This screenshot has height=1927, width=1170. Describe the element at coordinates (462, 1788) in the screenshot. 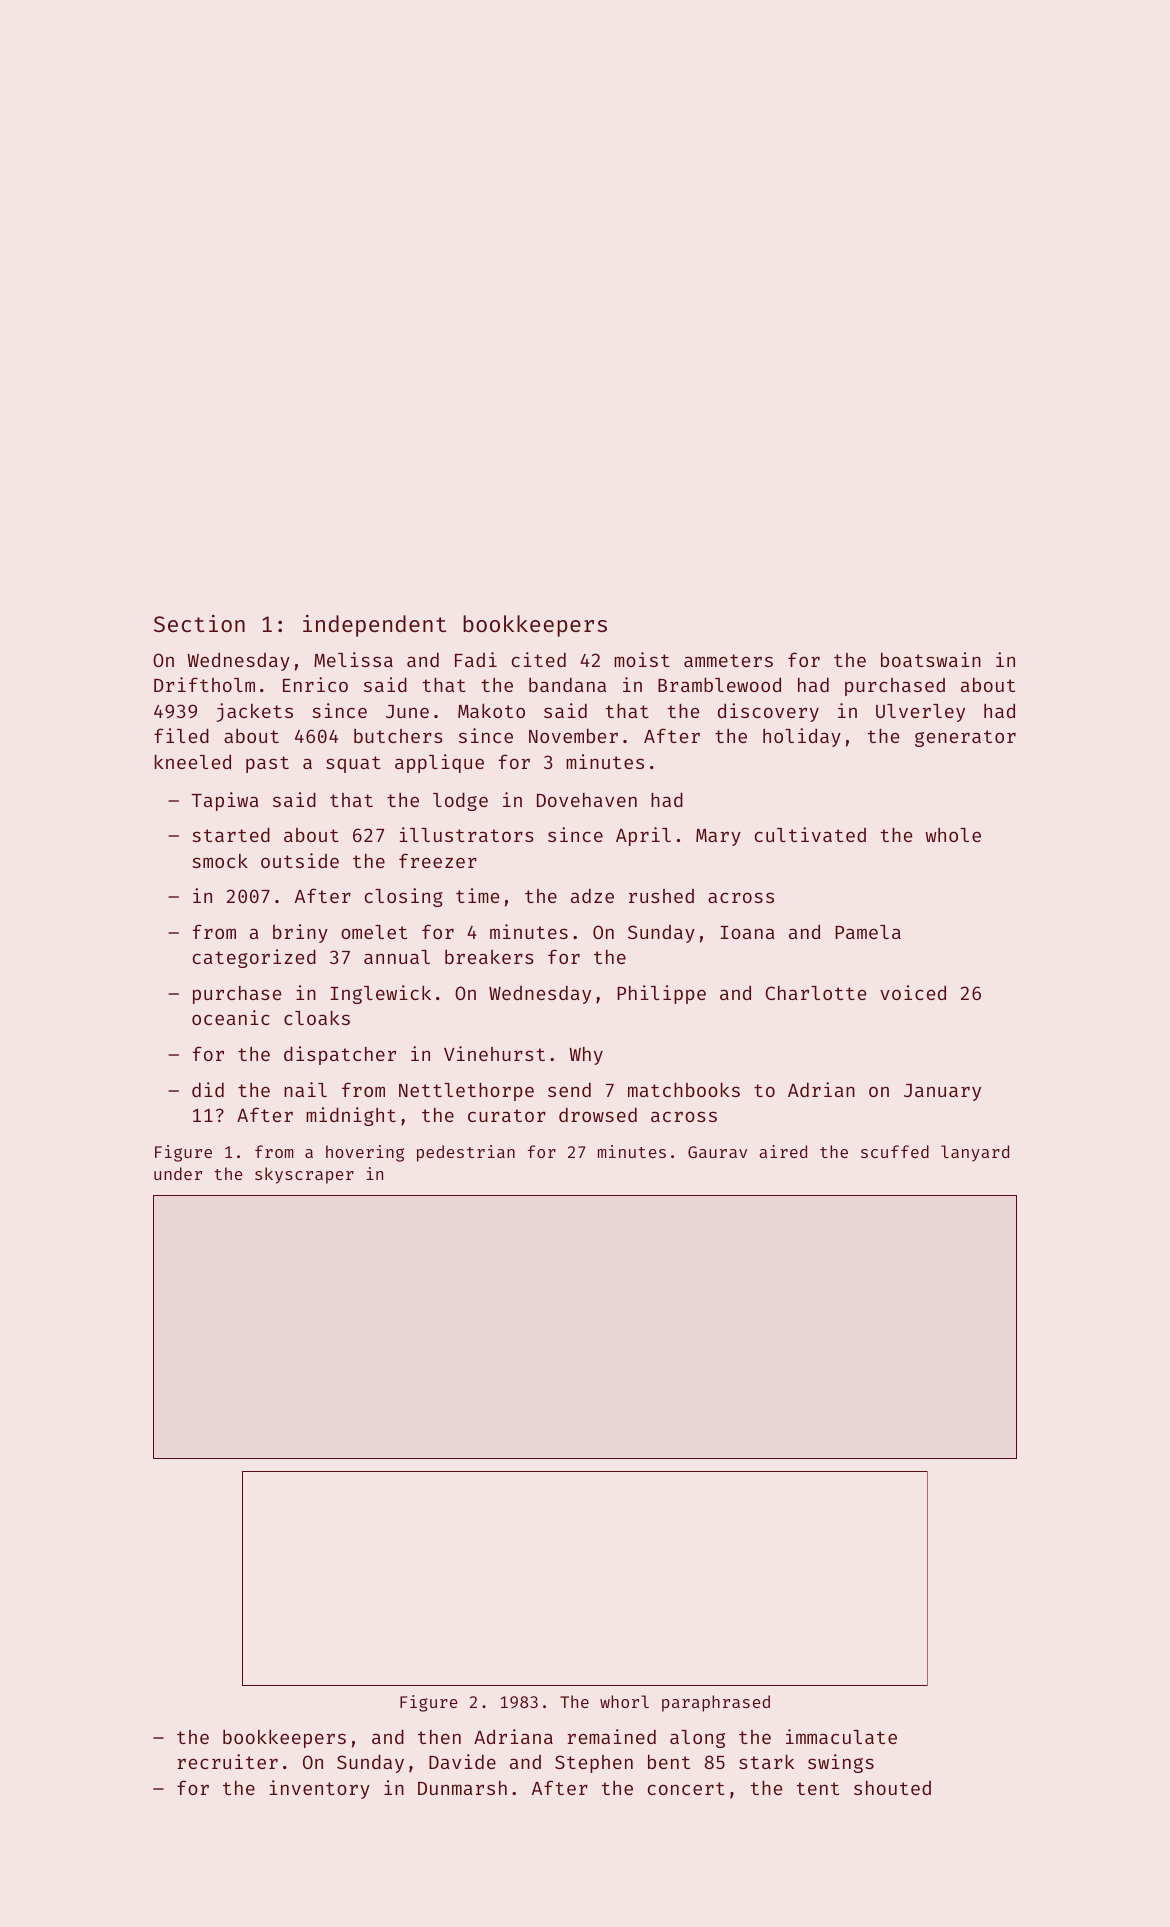

I see `Dunmarsh` at that location.
